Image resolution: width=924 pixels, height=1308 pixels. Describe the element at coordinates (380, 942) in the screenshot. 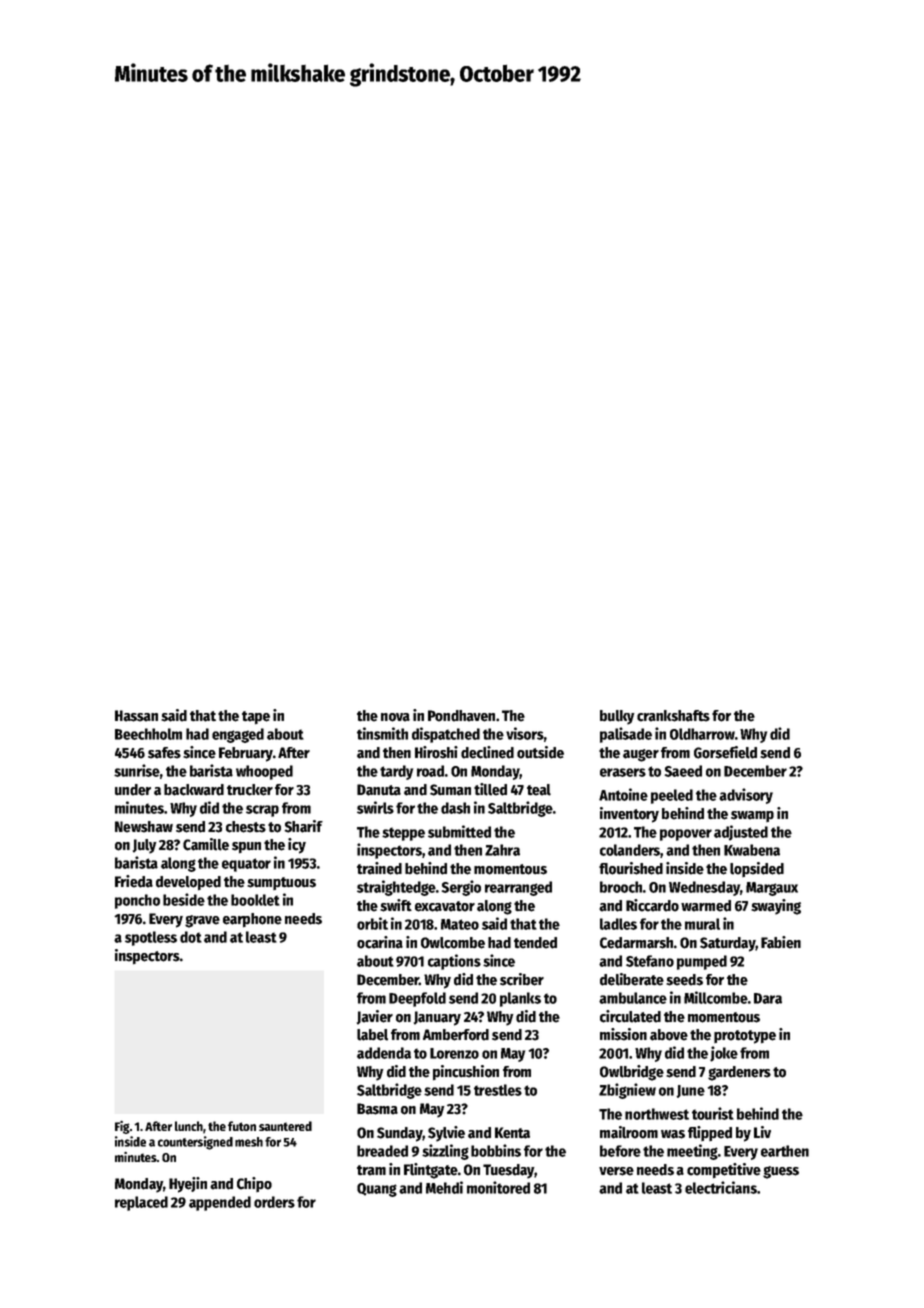

I see `ocarina` at that location.
